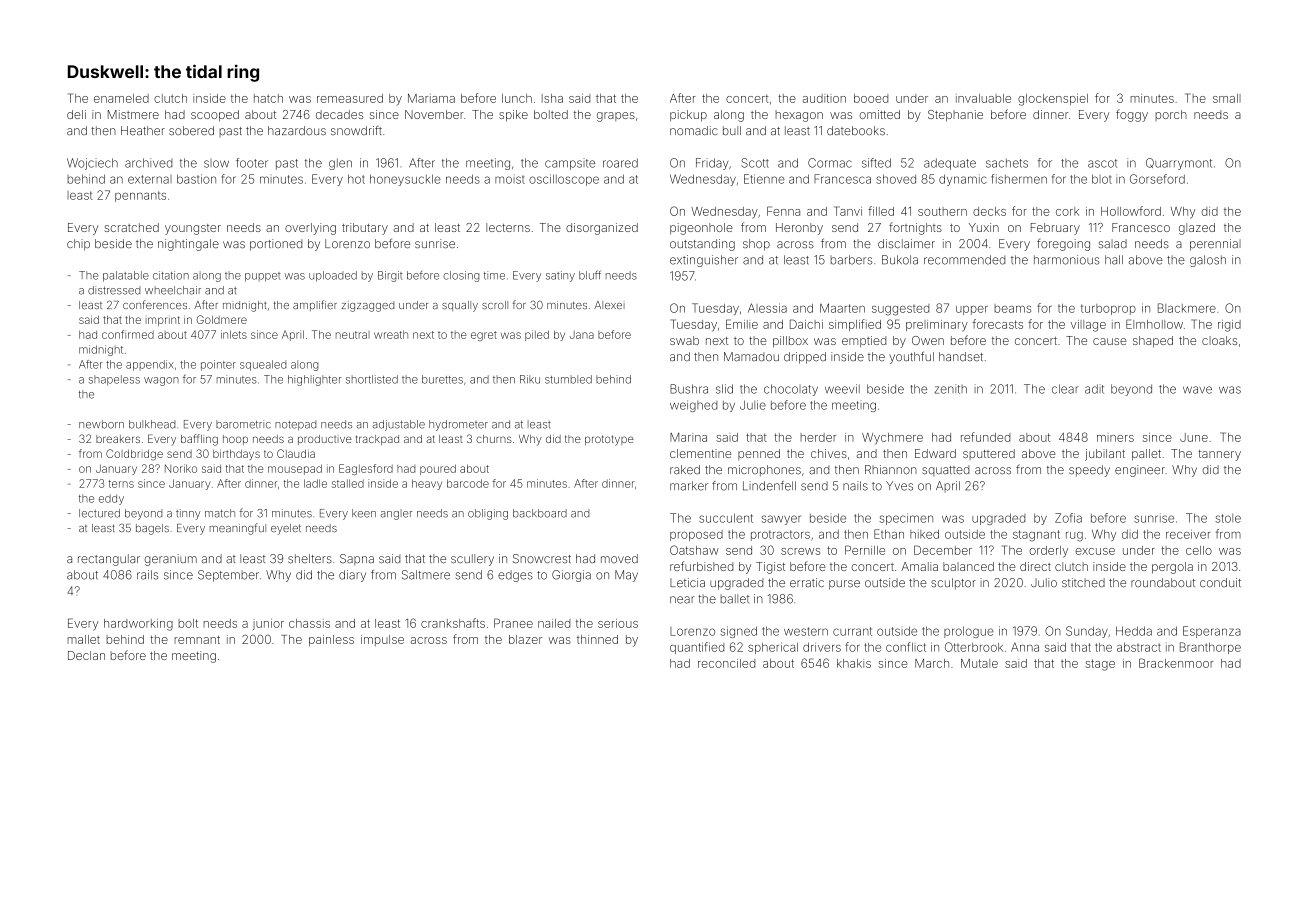 This screenshot has height=924, width=1308. Describe the element at coordinates (609, 440) in the screenshot. I see `prototype` at that location.
